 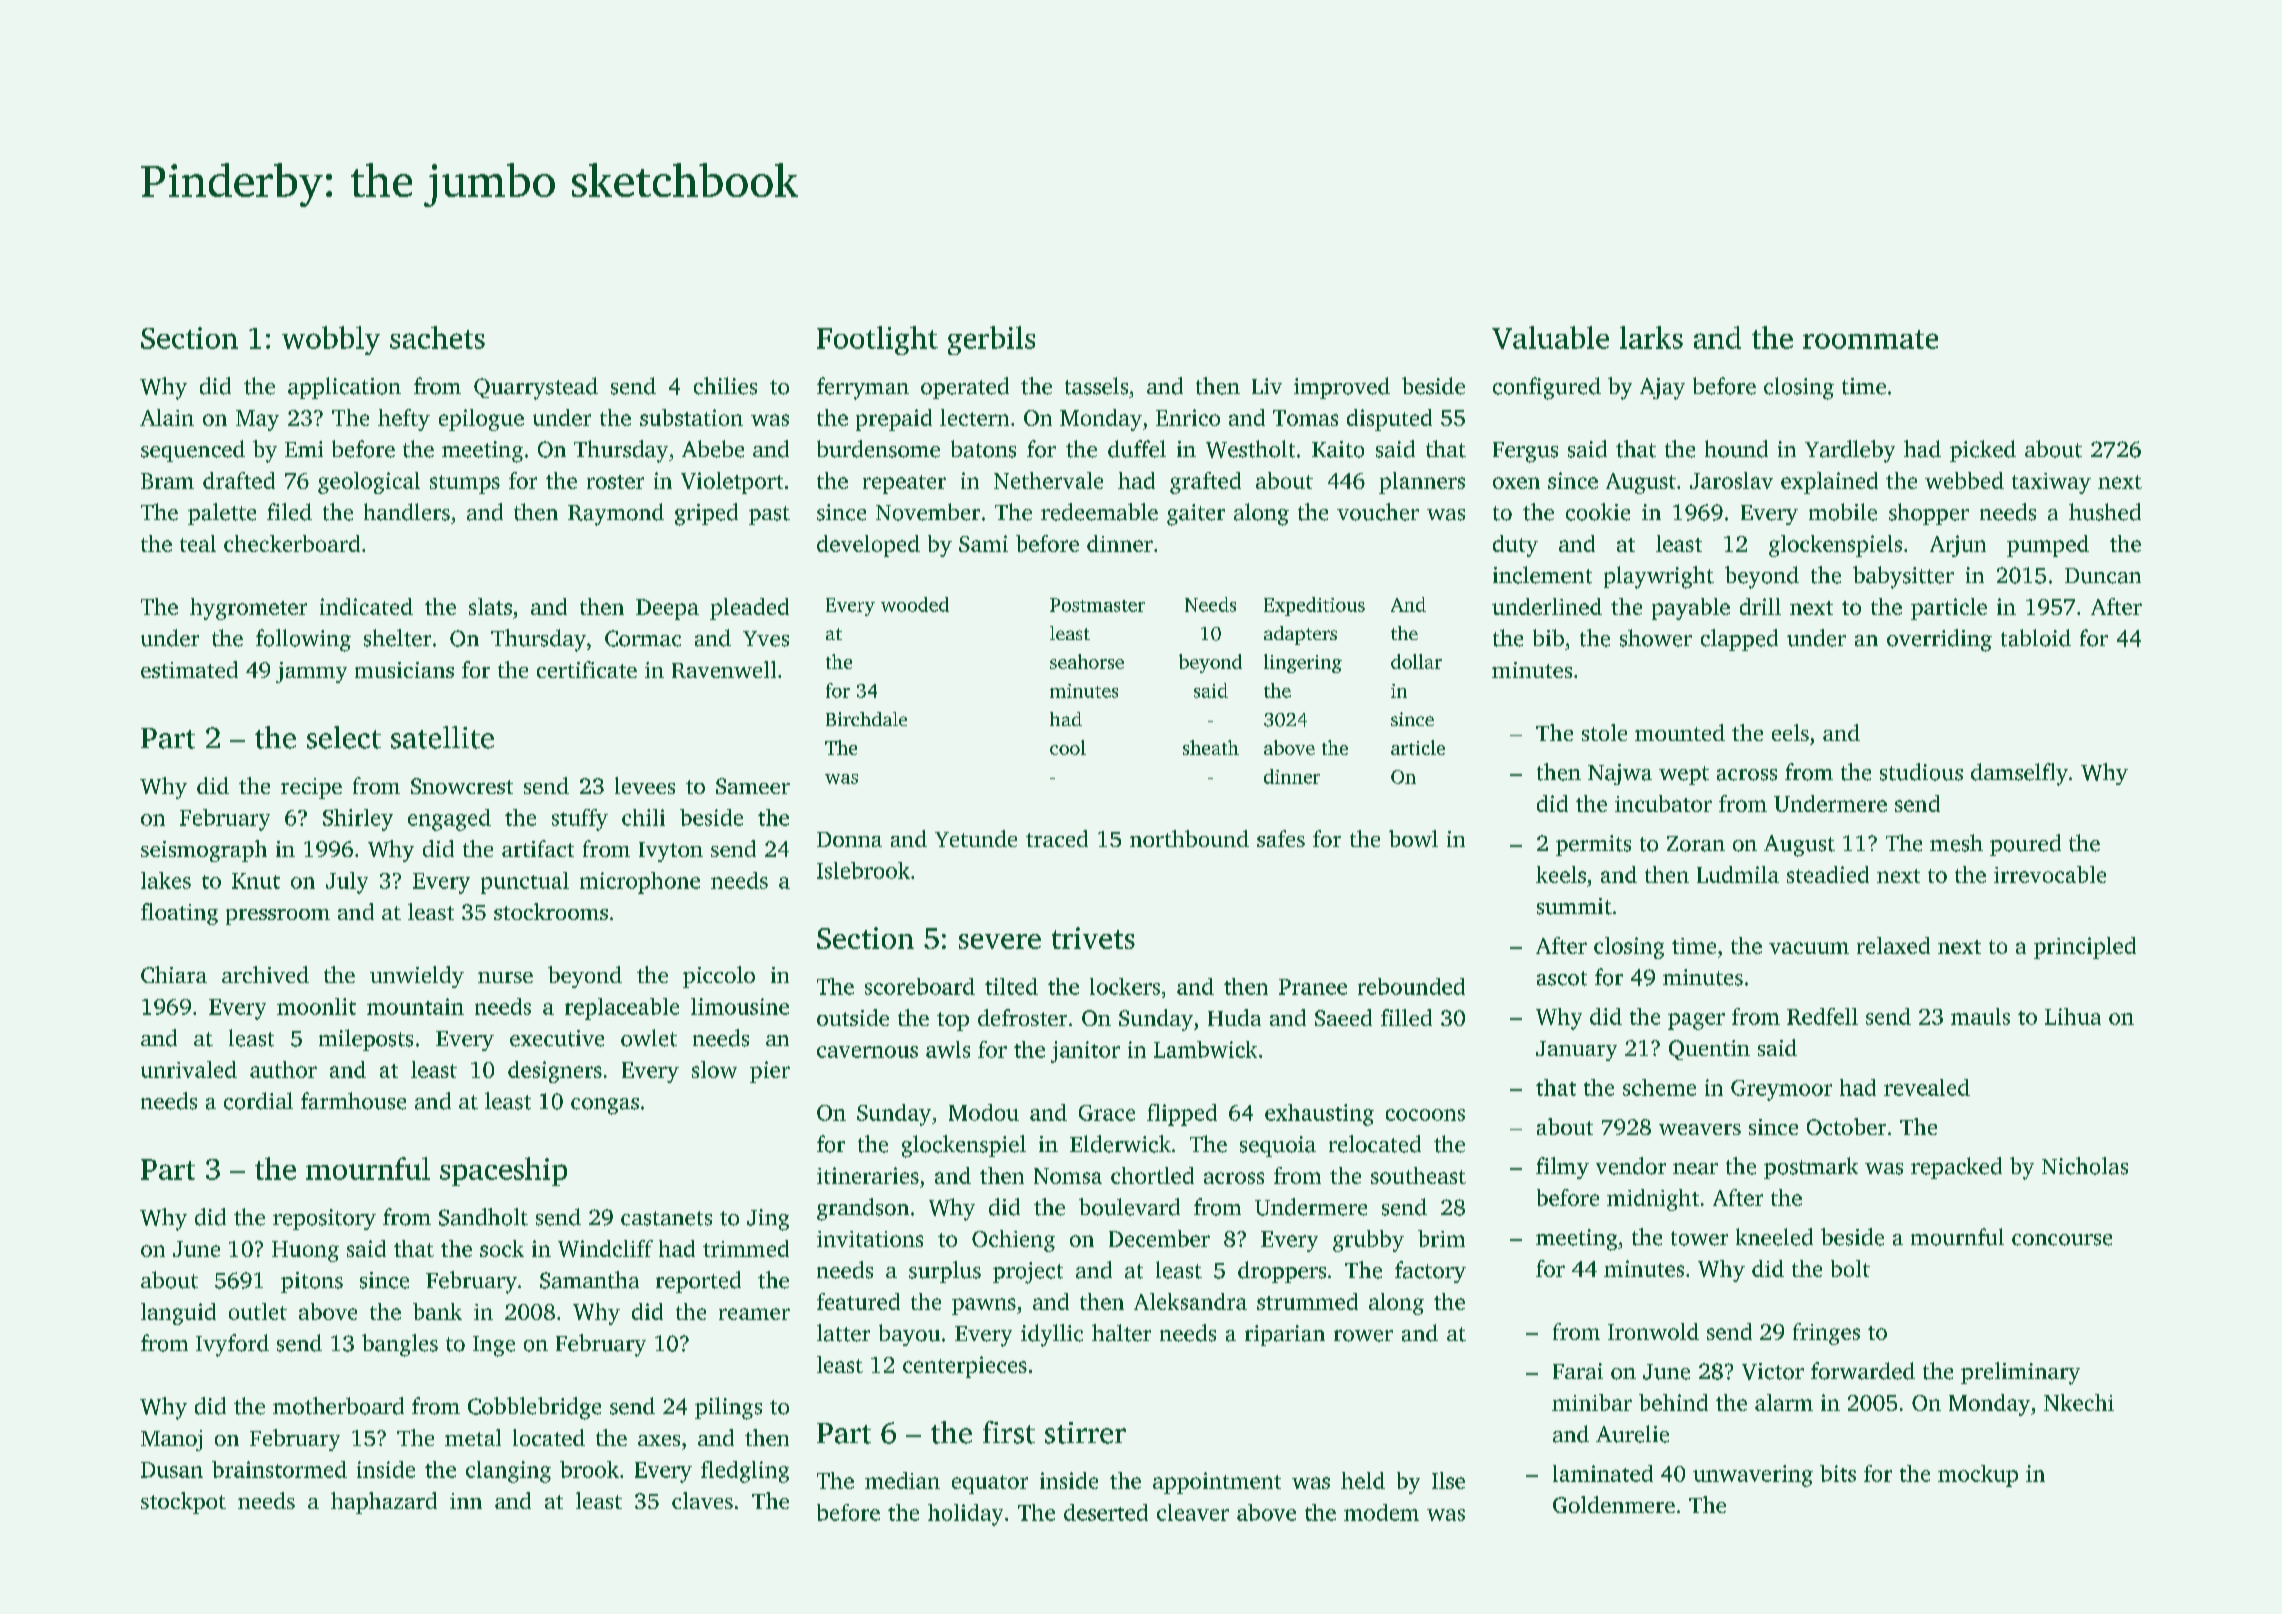 I want to click on steadied, so click(x=1828, y=874).
